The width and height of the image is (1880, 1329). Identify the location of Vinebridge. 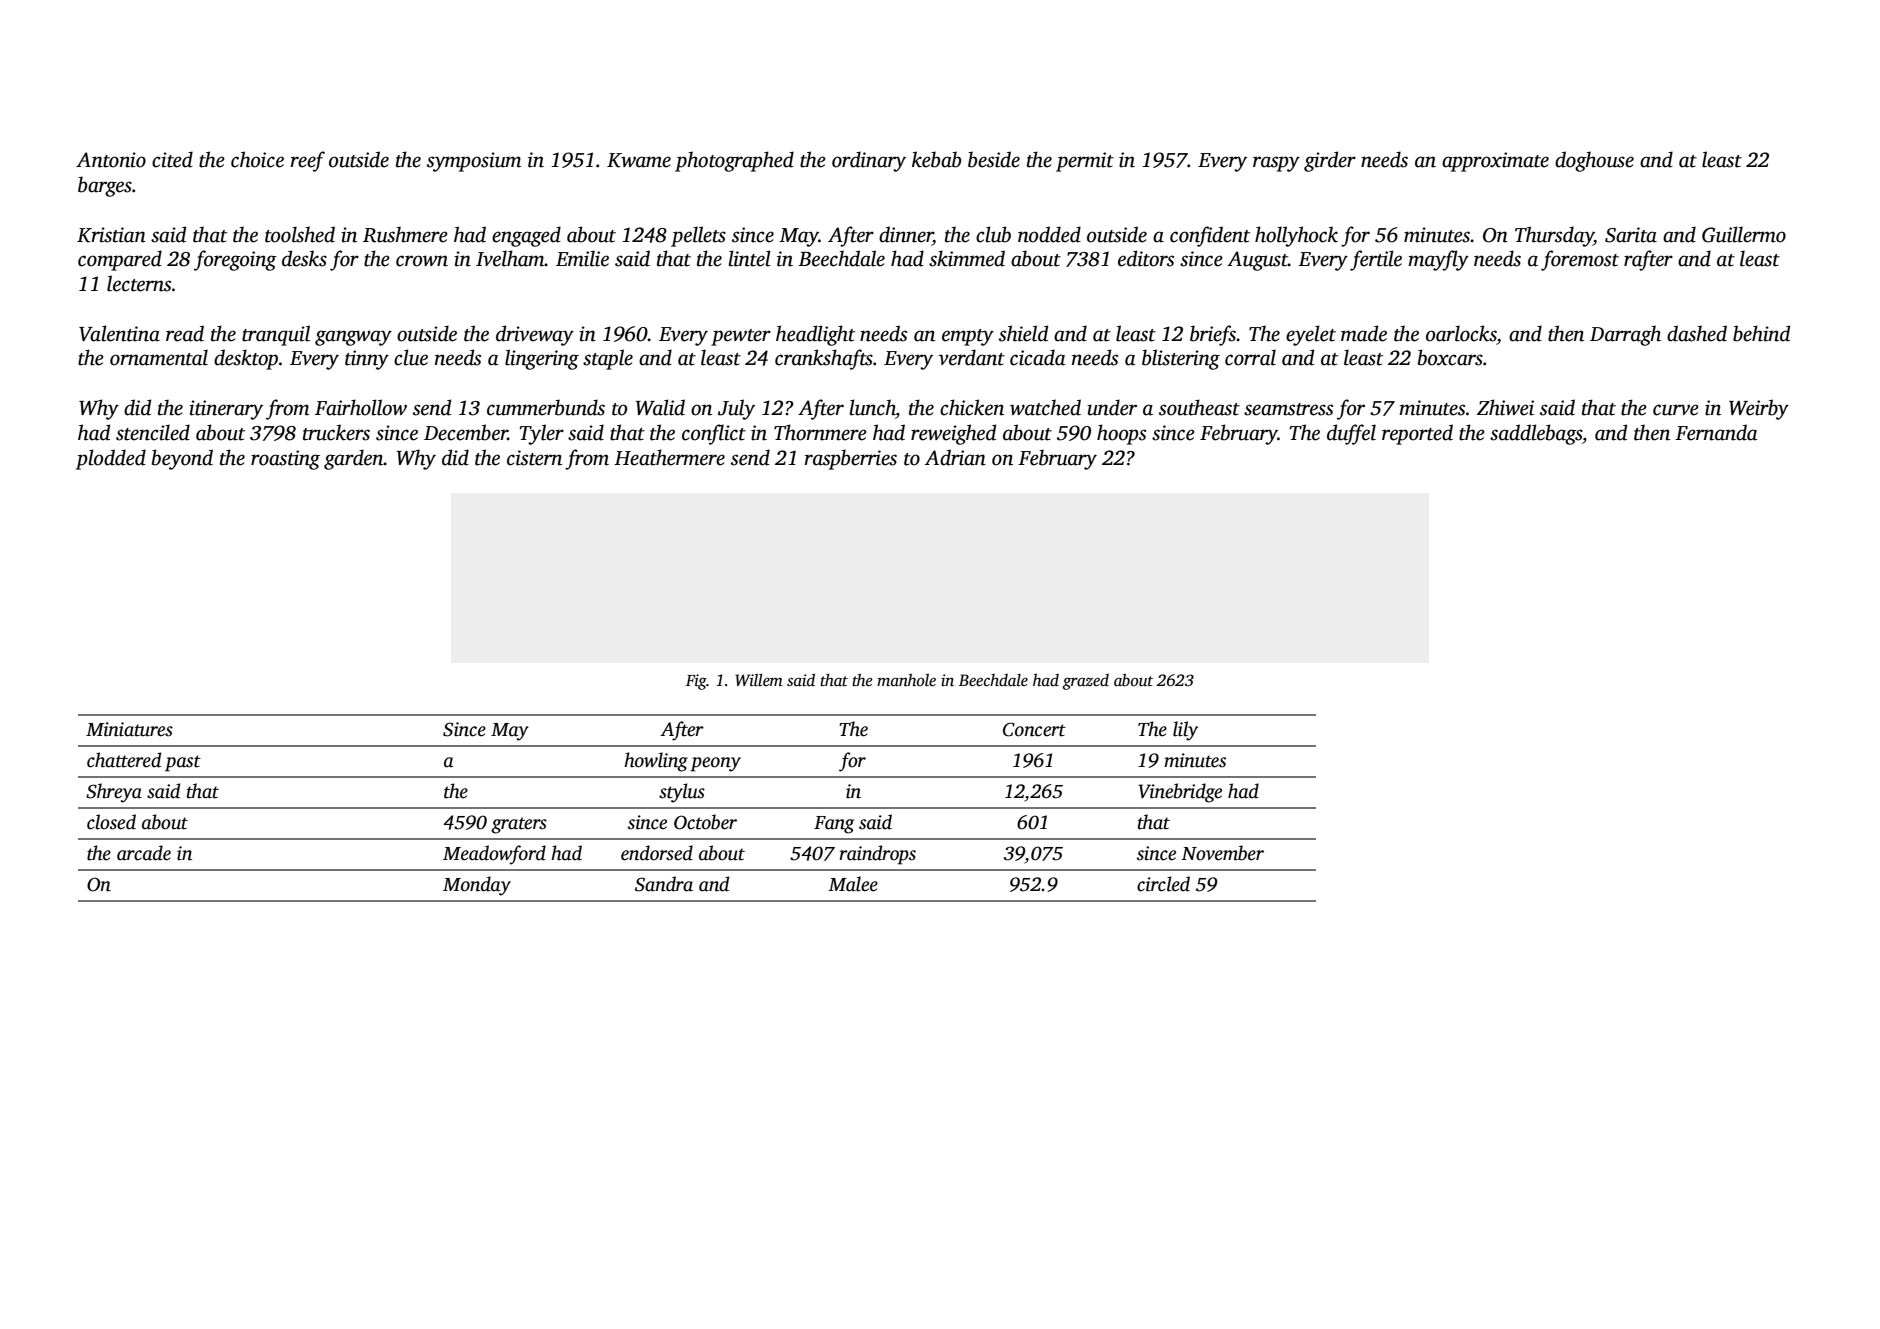
(1180, 793).
